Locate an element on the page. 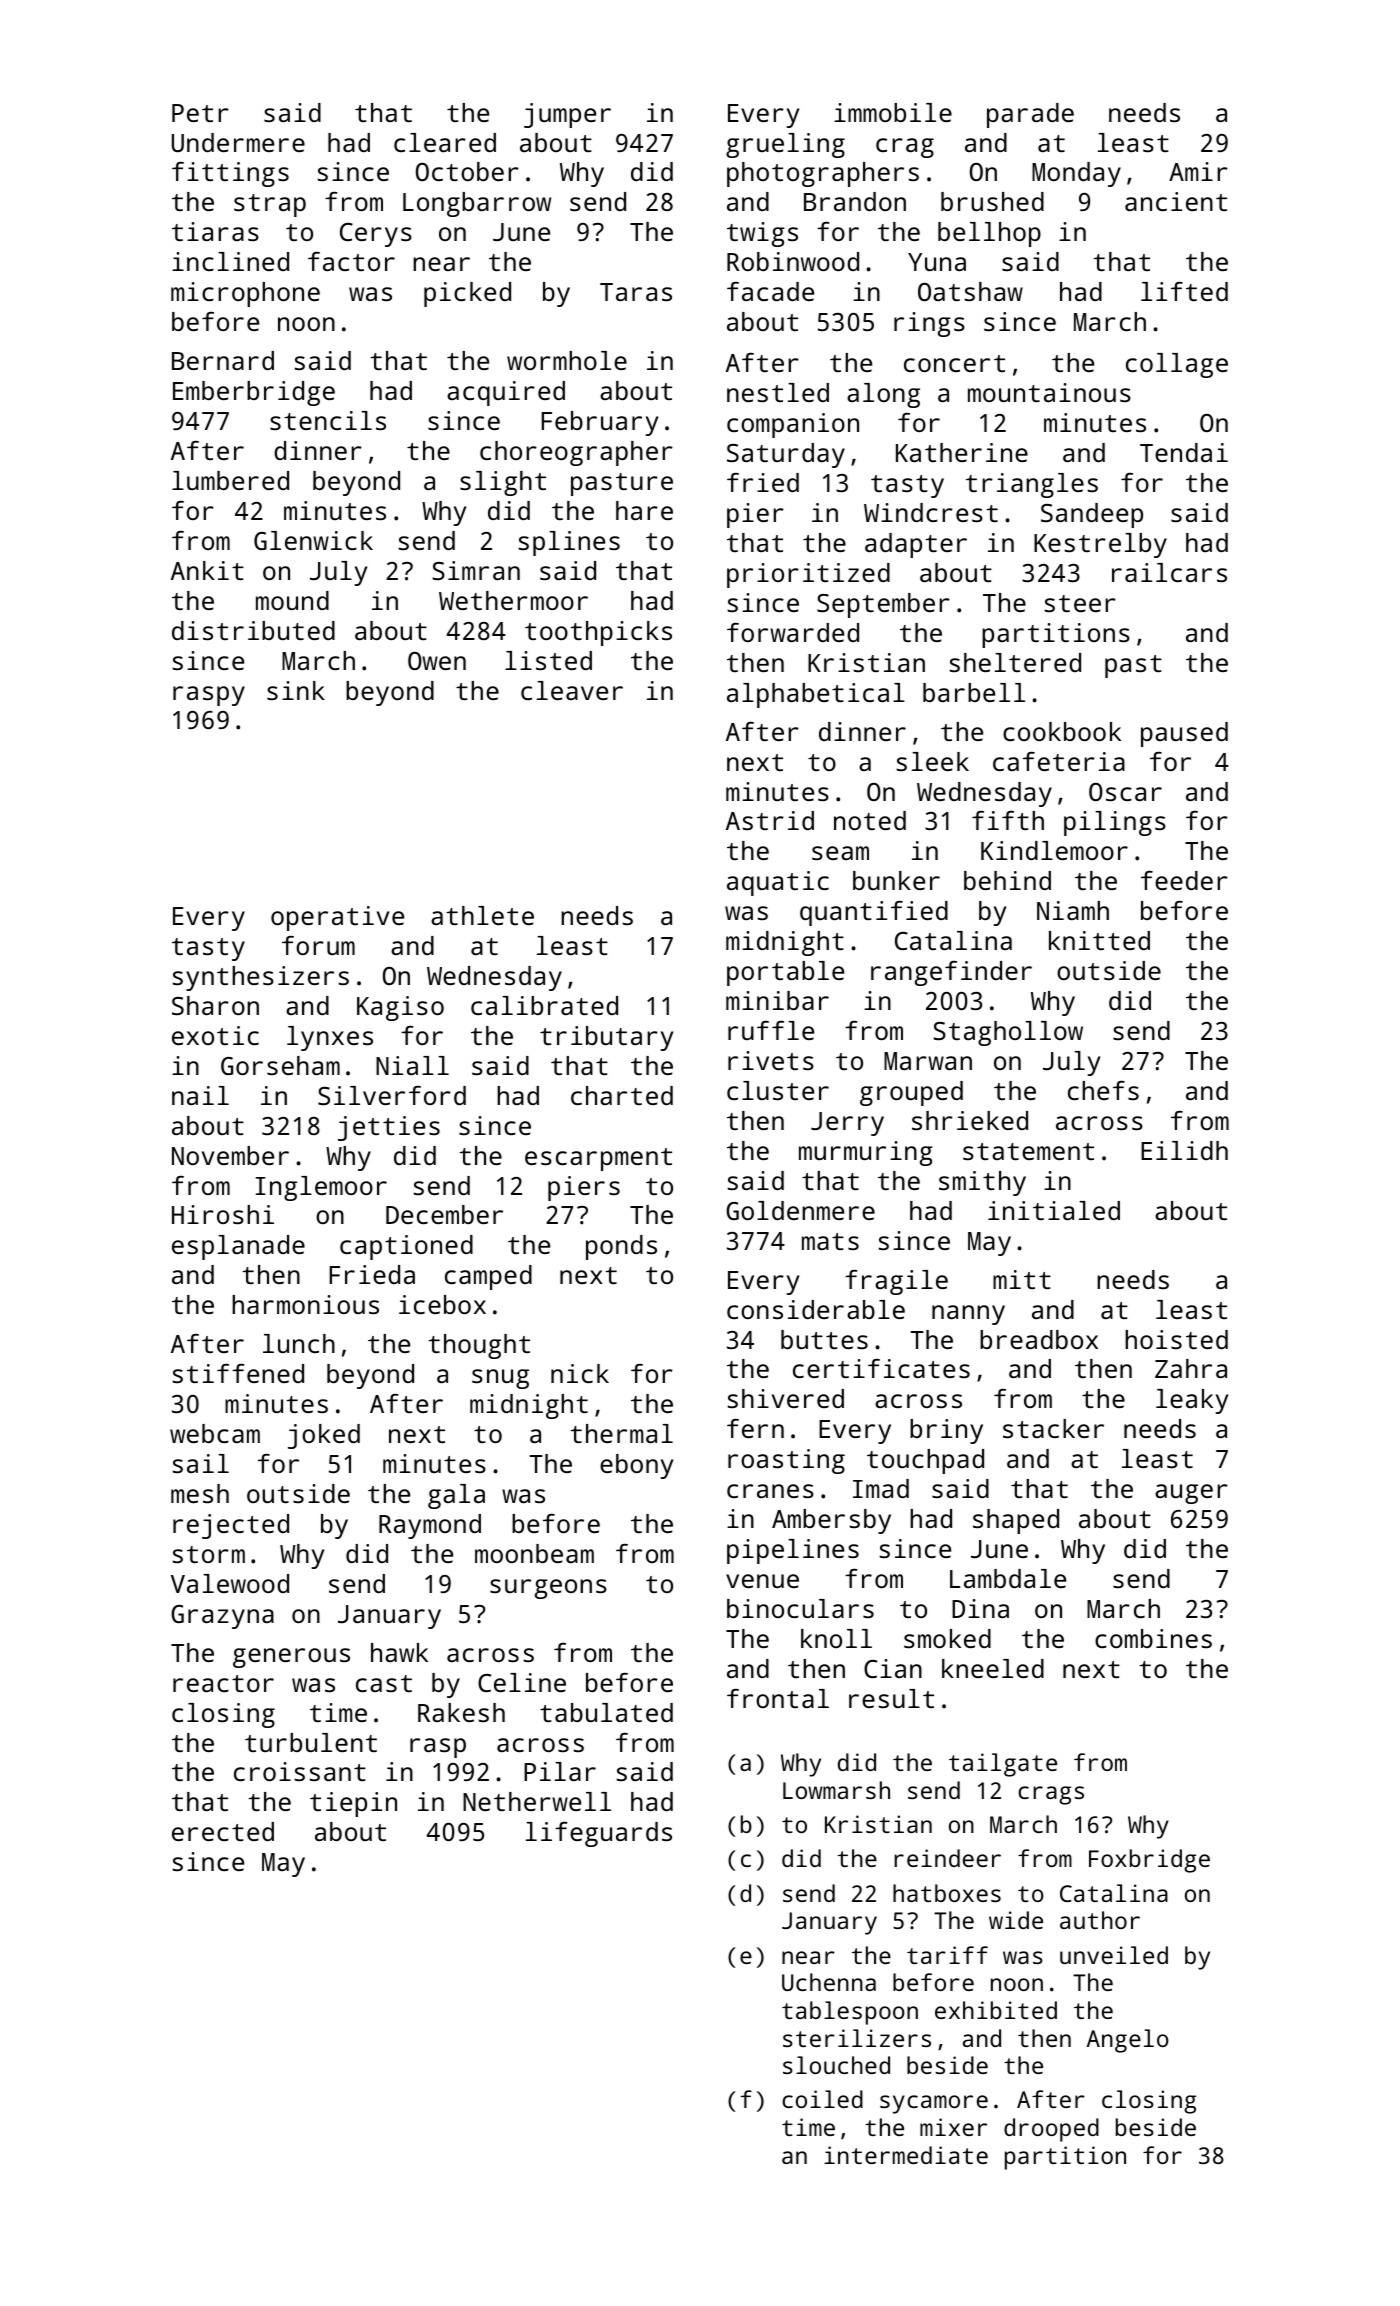  Tendai is located at coordinates (1184, 452).
